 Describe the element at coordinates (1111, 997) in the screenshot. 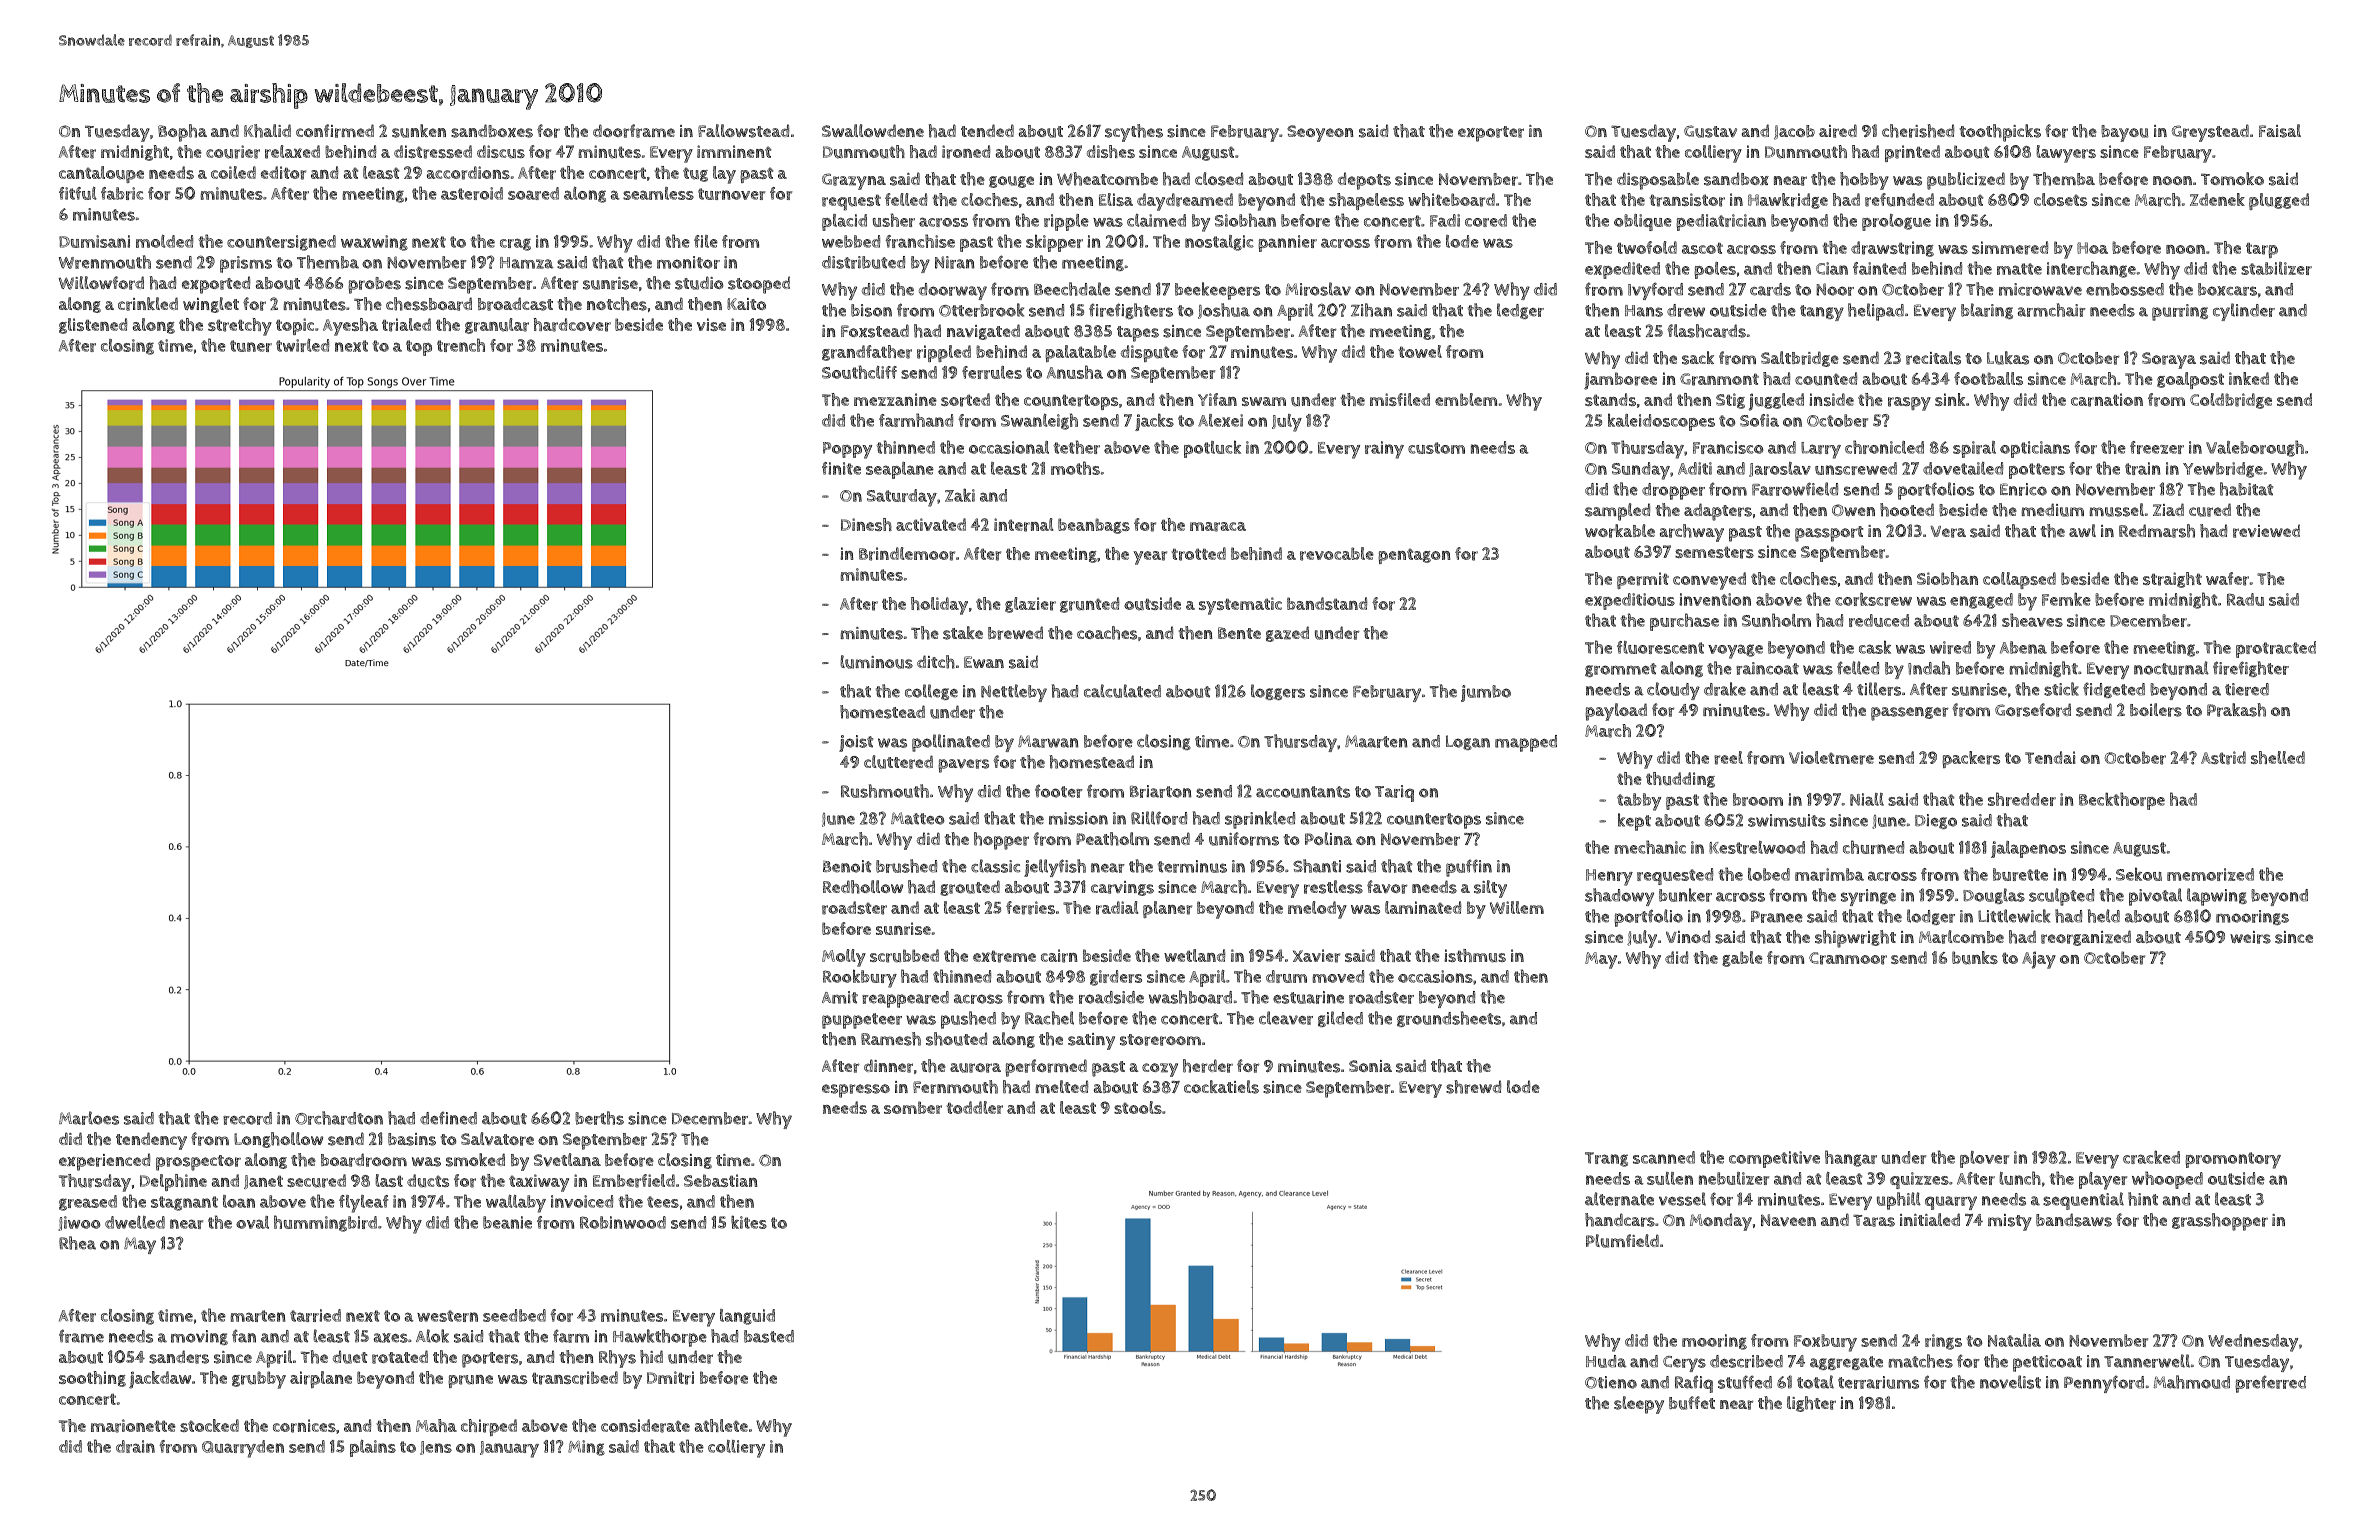

I see `roadside` at that location.
